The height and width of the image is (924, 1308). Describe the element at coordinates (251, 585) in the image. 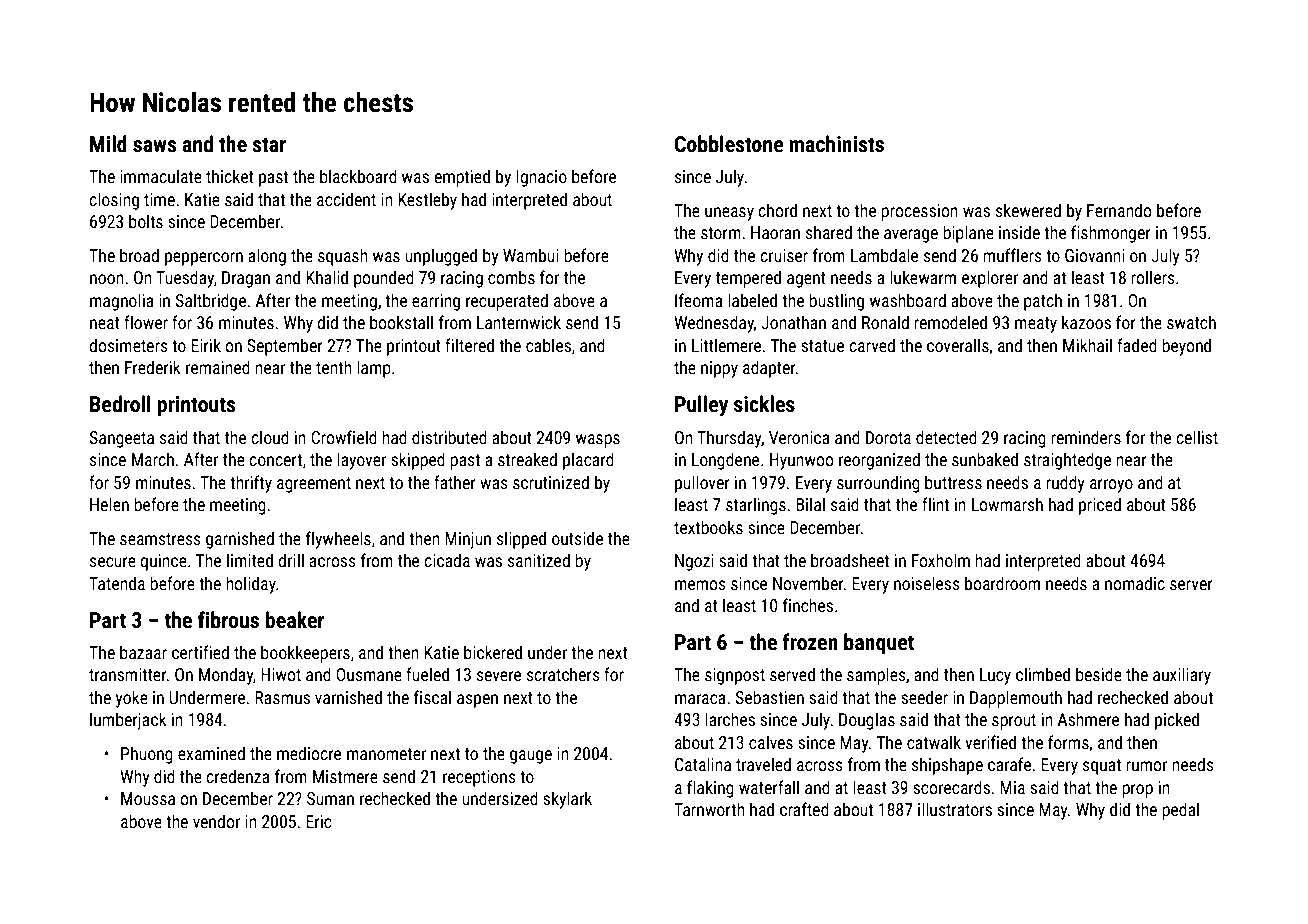

I see `holiday` at that location.
